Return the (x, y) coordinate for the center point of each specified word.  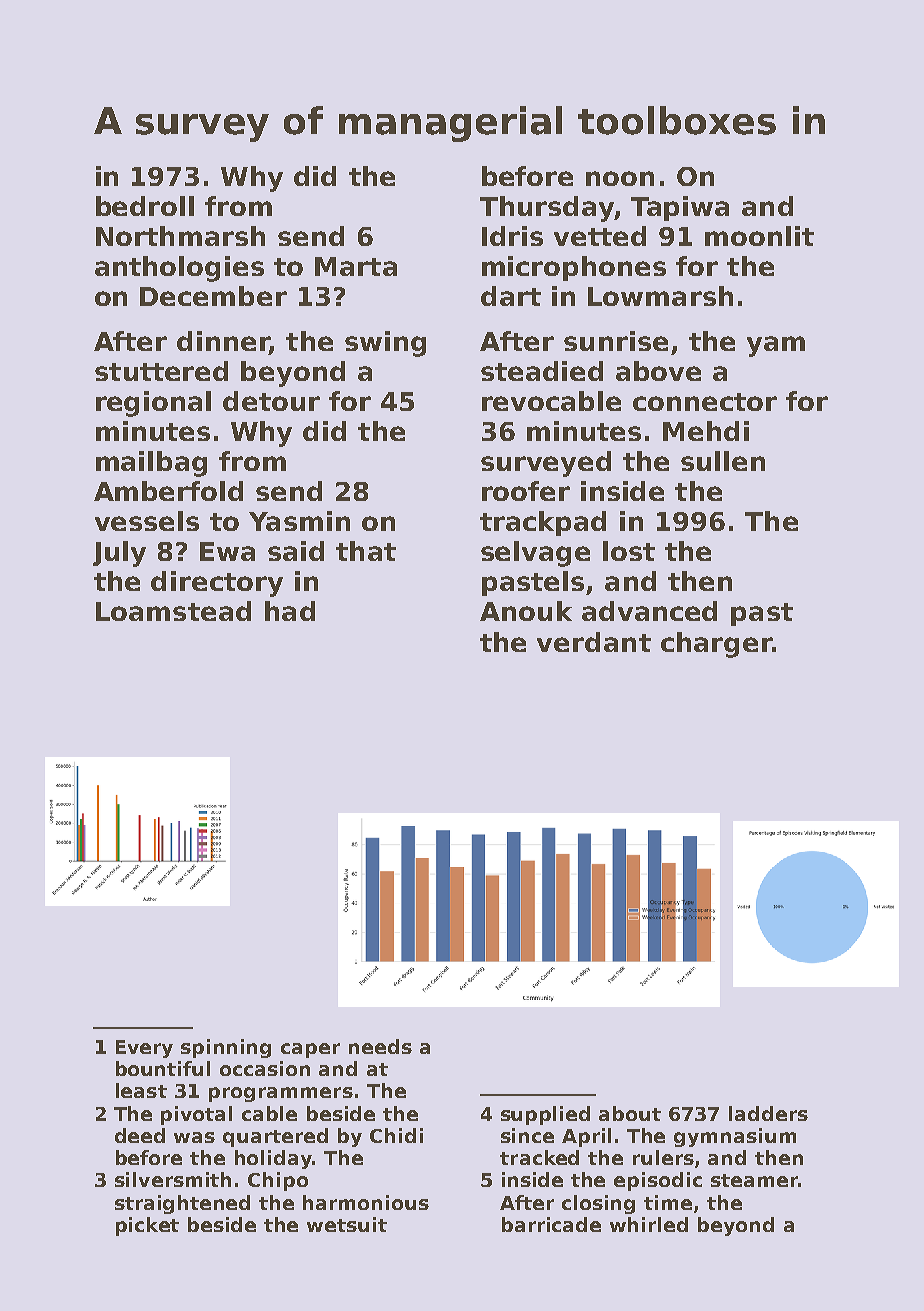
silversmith (173, 1179)
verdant (594, 642)
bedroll (145, 206)
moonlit (759, 236)
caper (310, 1050)
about (630, 1113)
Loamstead (173, 611)
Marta (356, 266)
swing (385, 344)
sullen (723, 461)
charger (716, 645)
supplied (545, 1115)
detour (271, 401)
